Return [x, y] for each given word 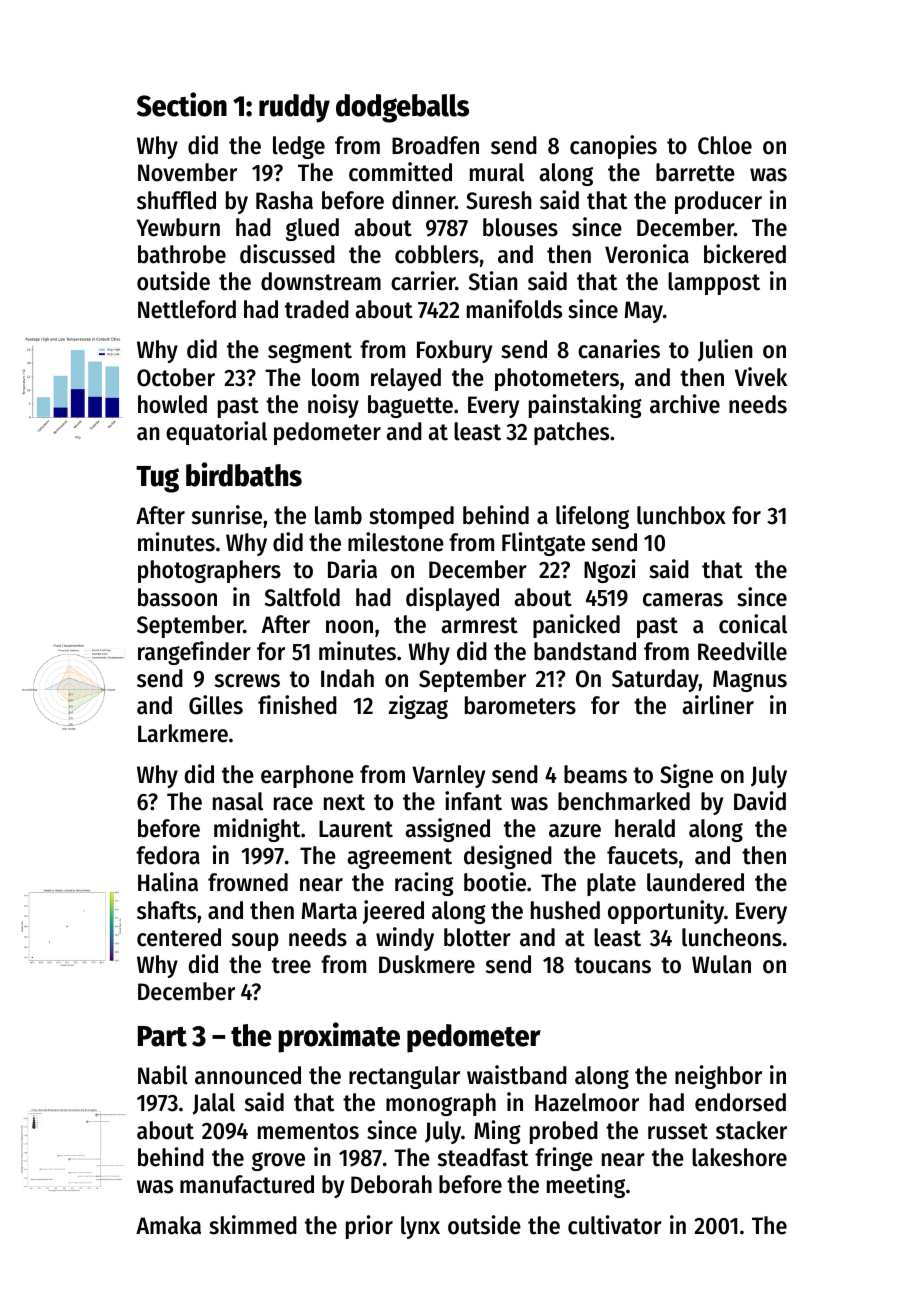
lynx [420, 1227]
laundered [695, 882]
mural [497, 172]
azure [575, 831]
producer [718, 202]
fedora [168, 855]
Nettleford [187, 309]
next [344, 802]
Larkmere [183, 733]
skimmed [253, 1225]
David [760, 801]
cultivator [615, 1225]
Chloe [725, 145]
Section [182, 104]
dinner [423, 200]
